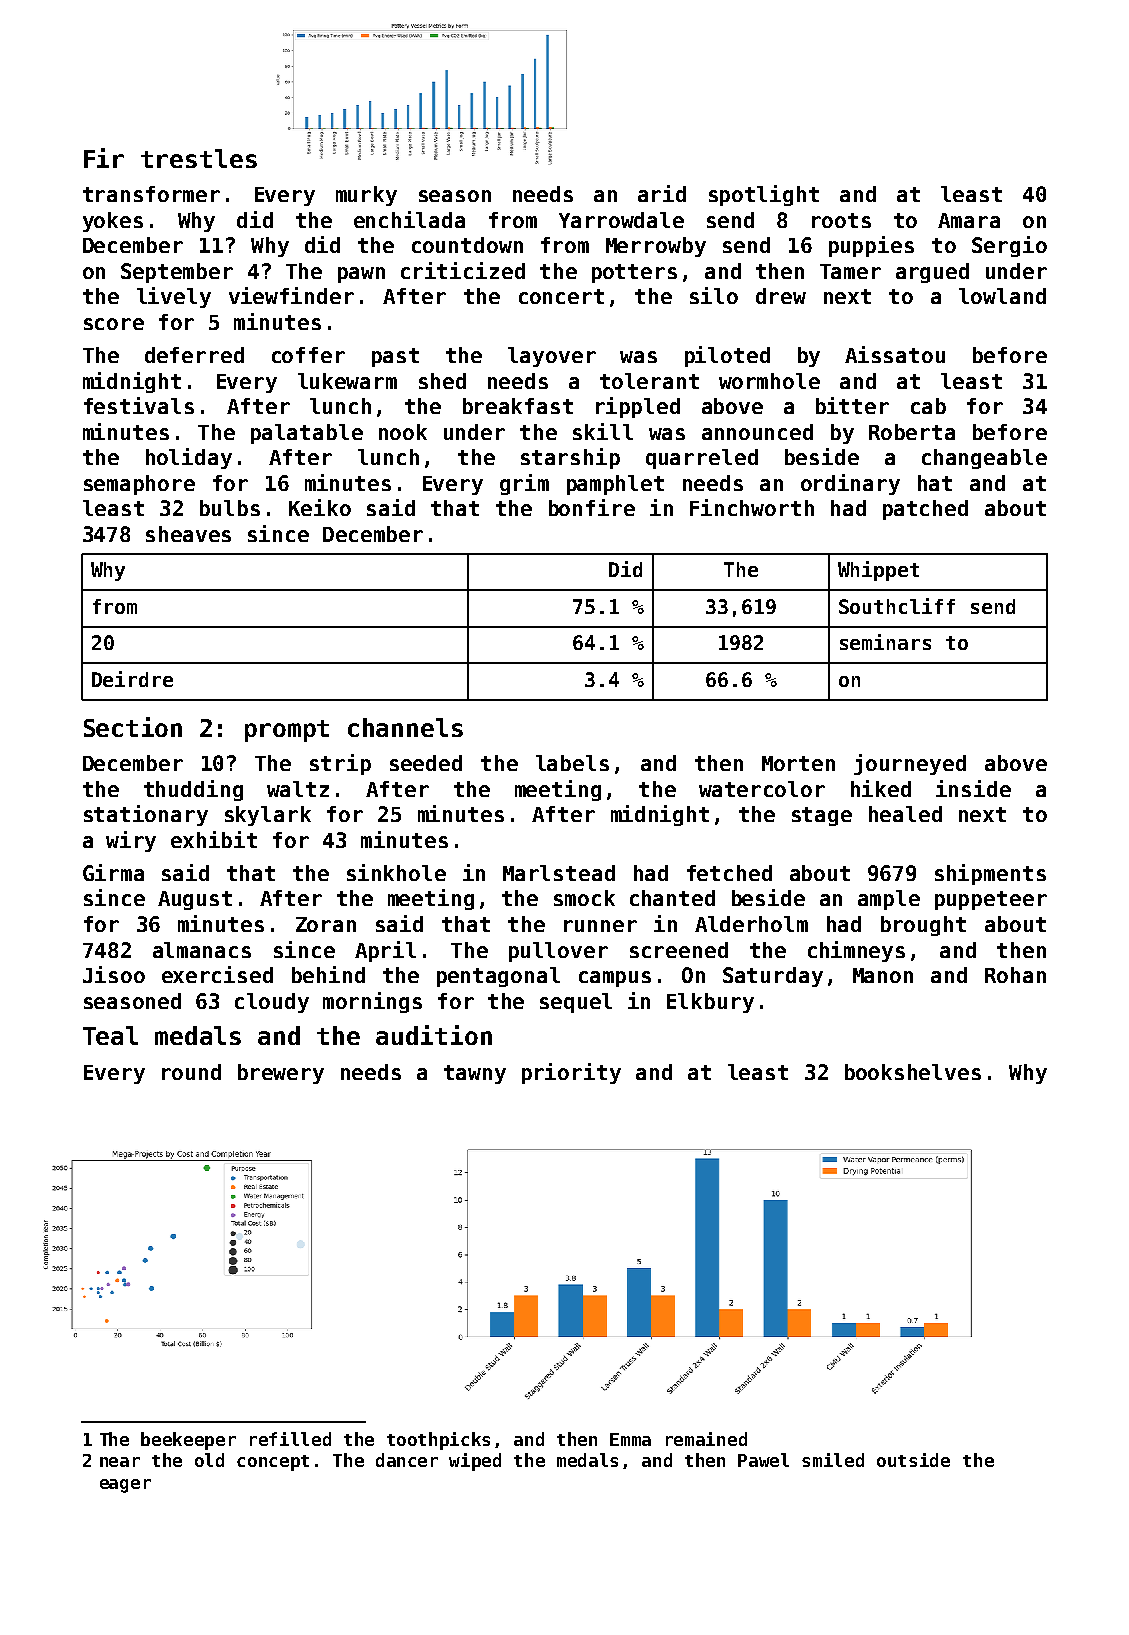 The width and height of the page is (1129, 1635). I want to click on inside, so click(973, 788).
